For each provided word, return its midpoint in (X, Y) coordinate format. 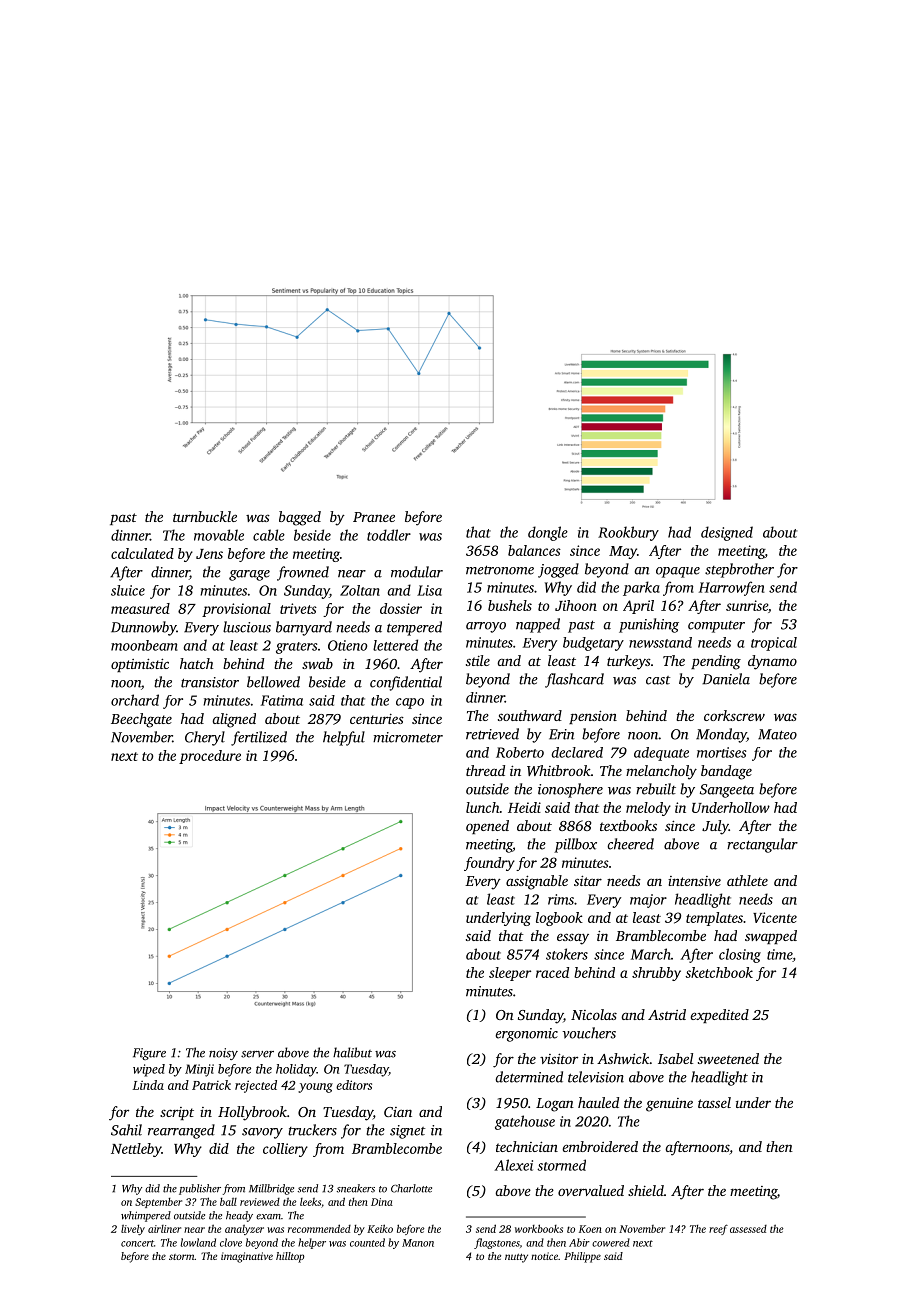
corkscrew (734, 715)
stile (478, 660)
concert (137, 1243)
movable (219, 535)
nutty (516, 1258)
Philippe (582, 1257)
